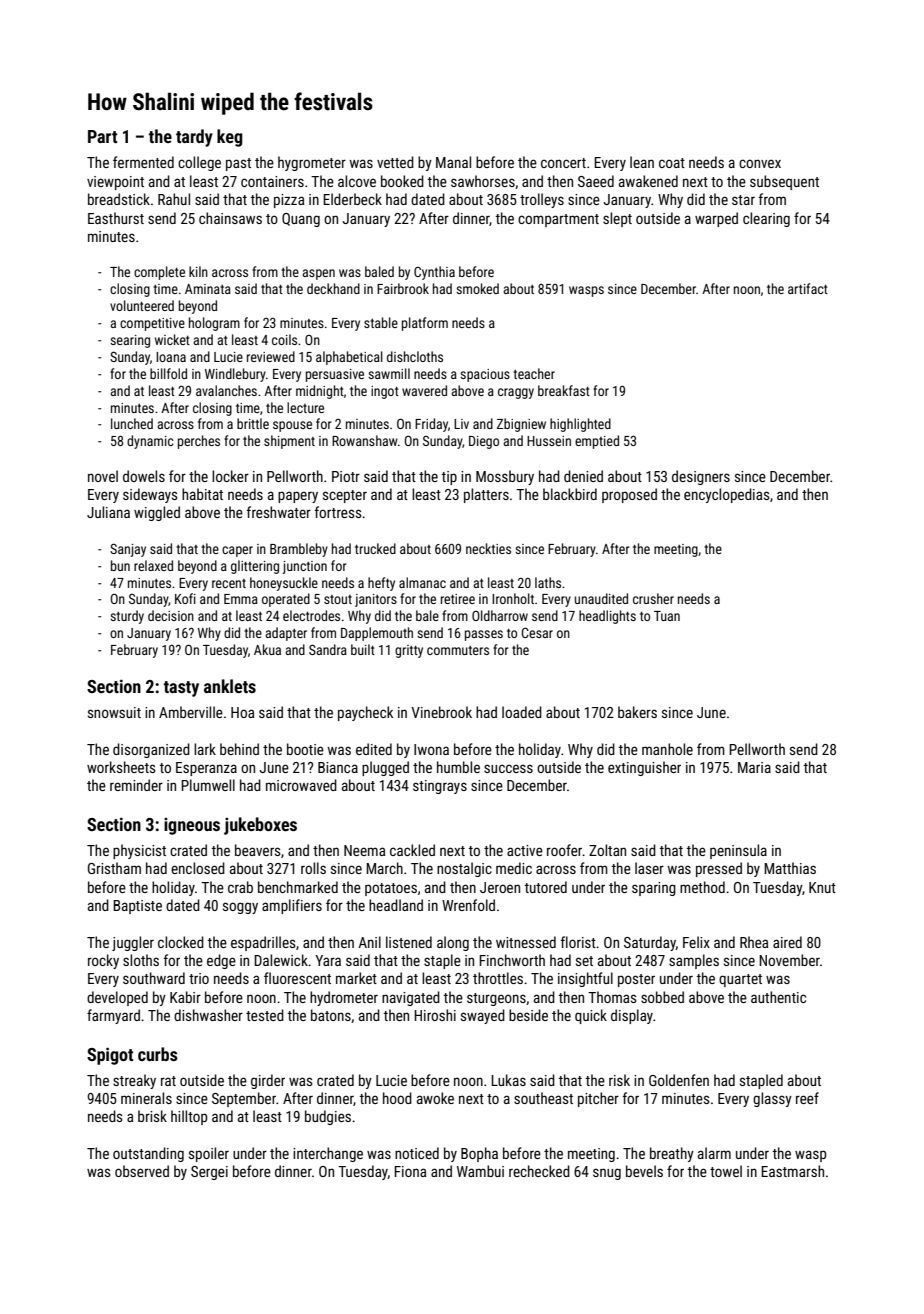  What do you see at coordinates (117, 998) in the screenshot?
I see `developed` at bounding box center [117, 998].
